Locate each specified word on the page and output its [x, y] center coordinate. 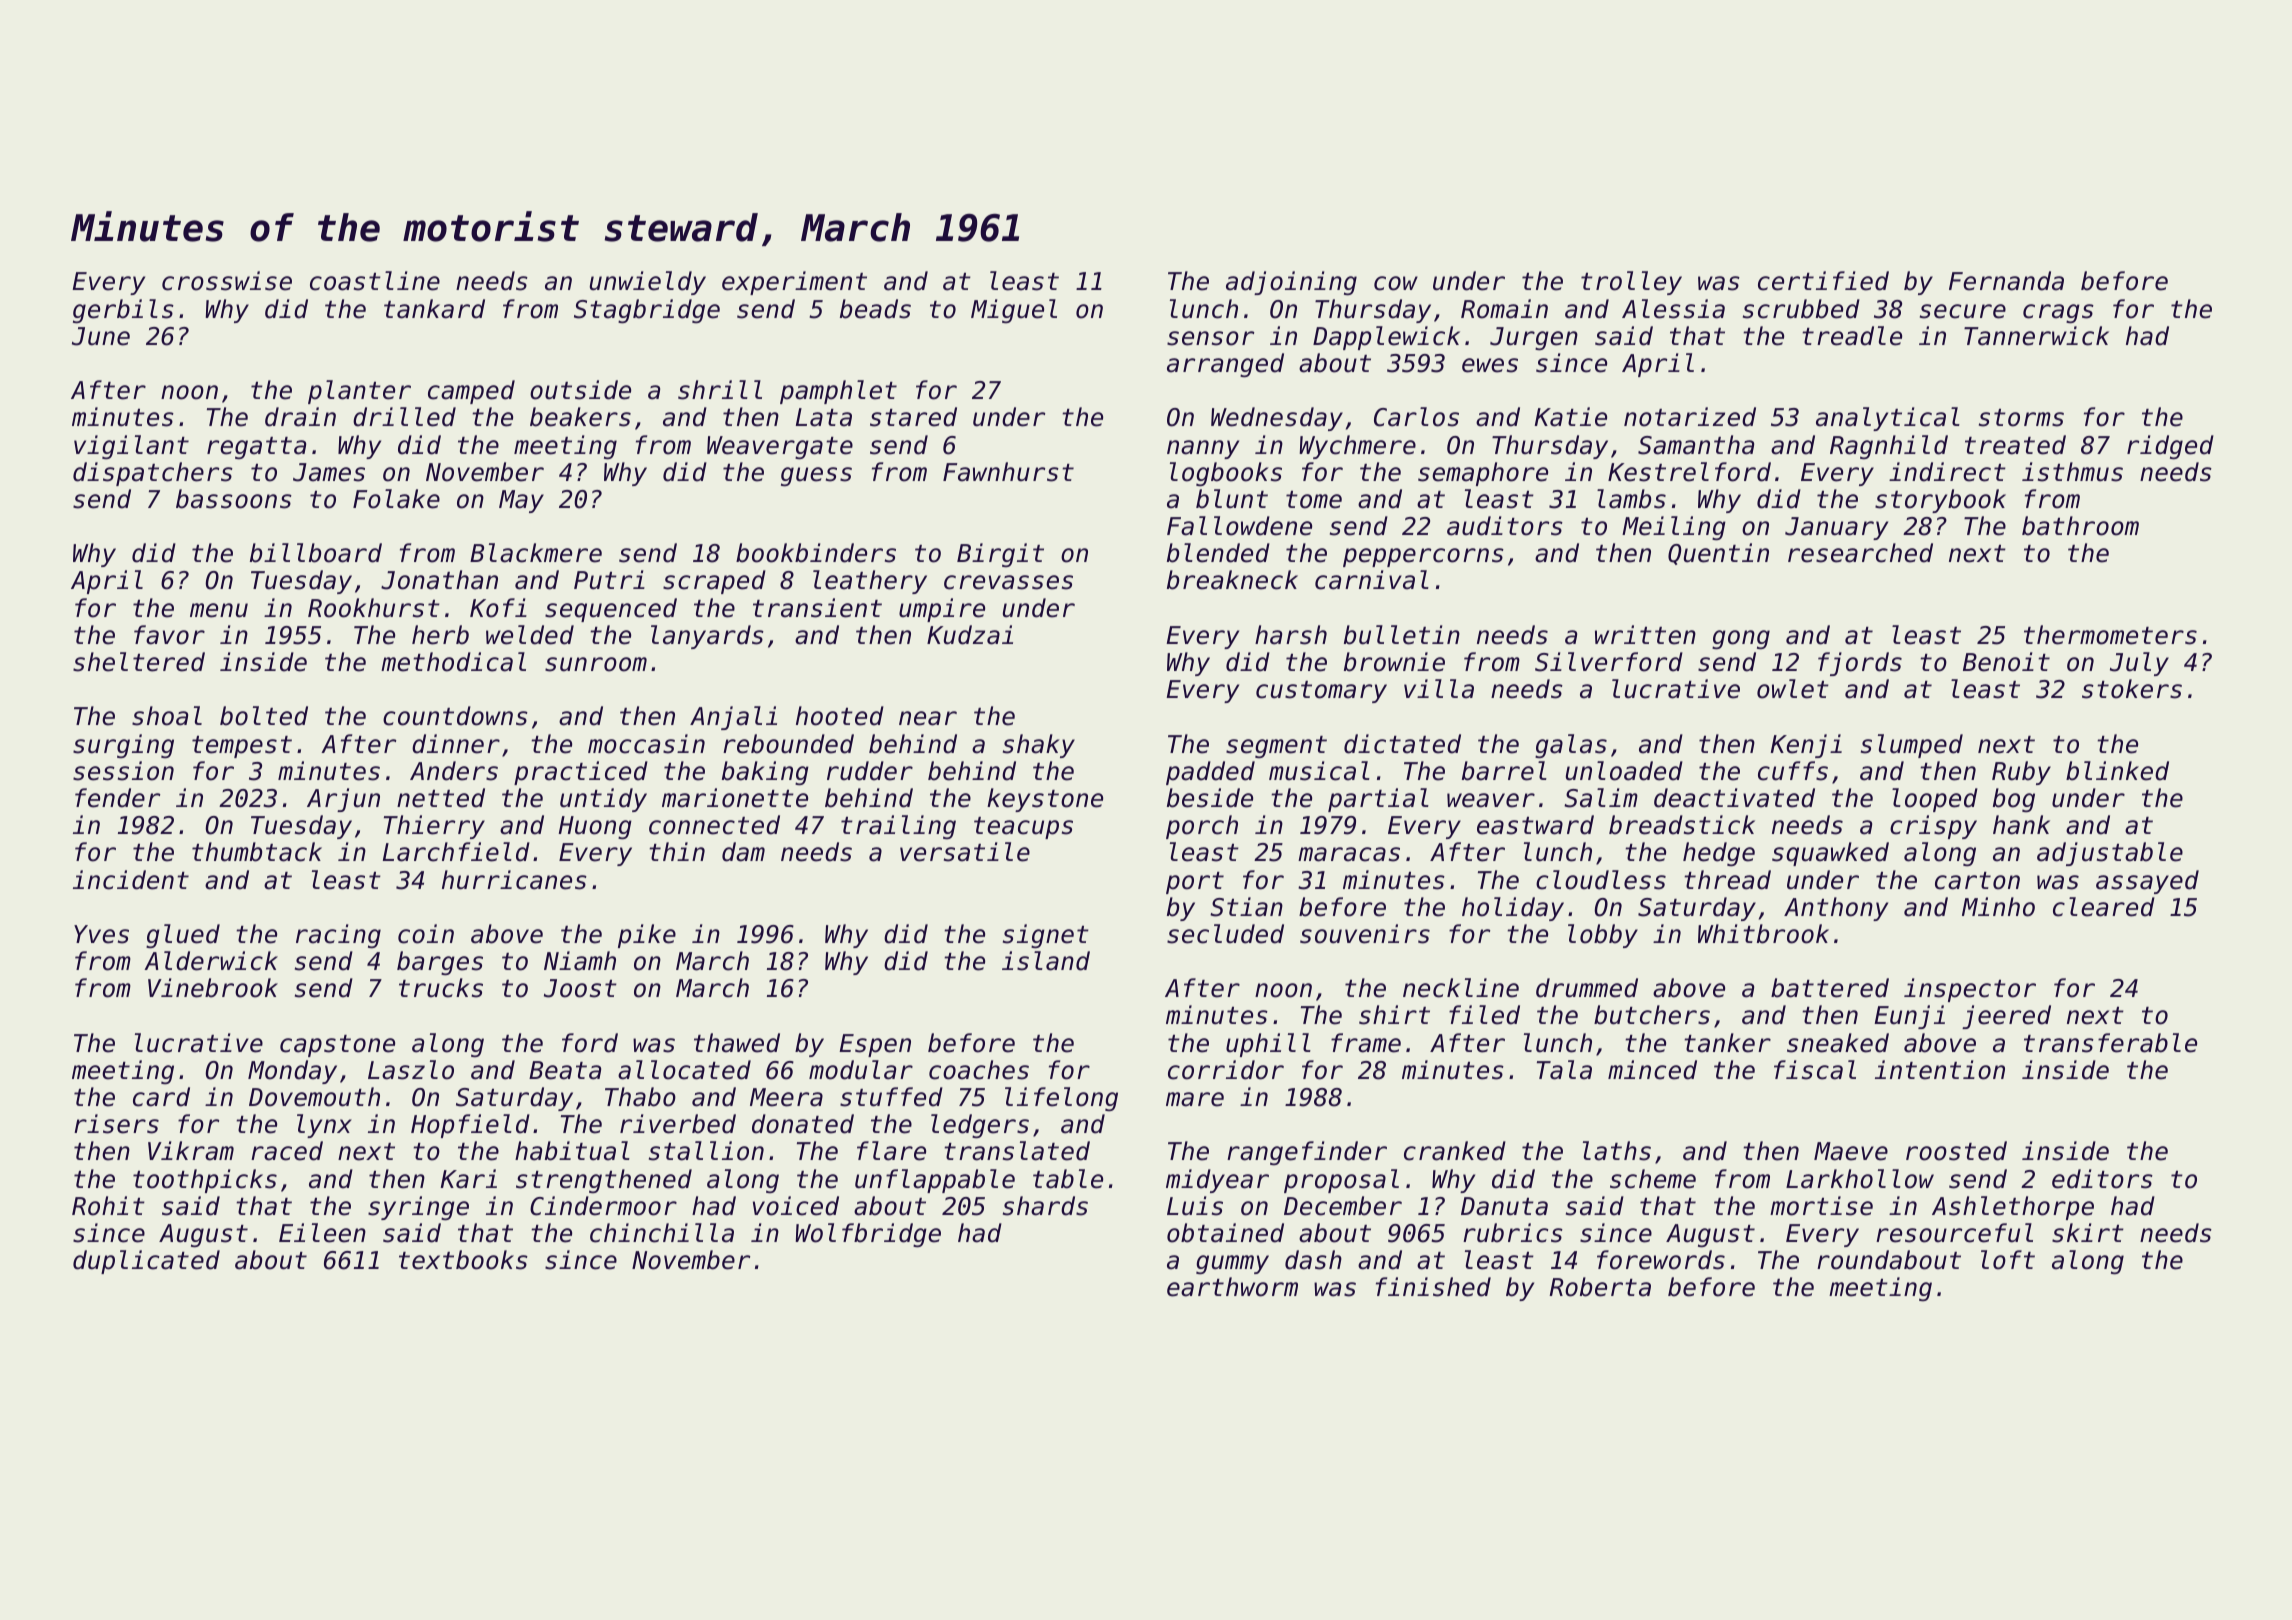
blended [1218, 553]
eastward [1535, 825]
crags [2058, 313]
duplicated [146, 1262]
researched [1860, 553]
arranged [1225, 365]
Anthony [1836, 909]
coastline [375, 281]
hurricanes [514, 880]
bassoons [234, 499]
